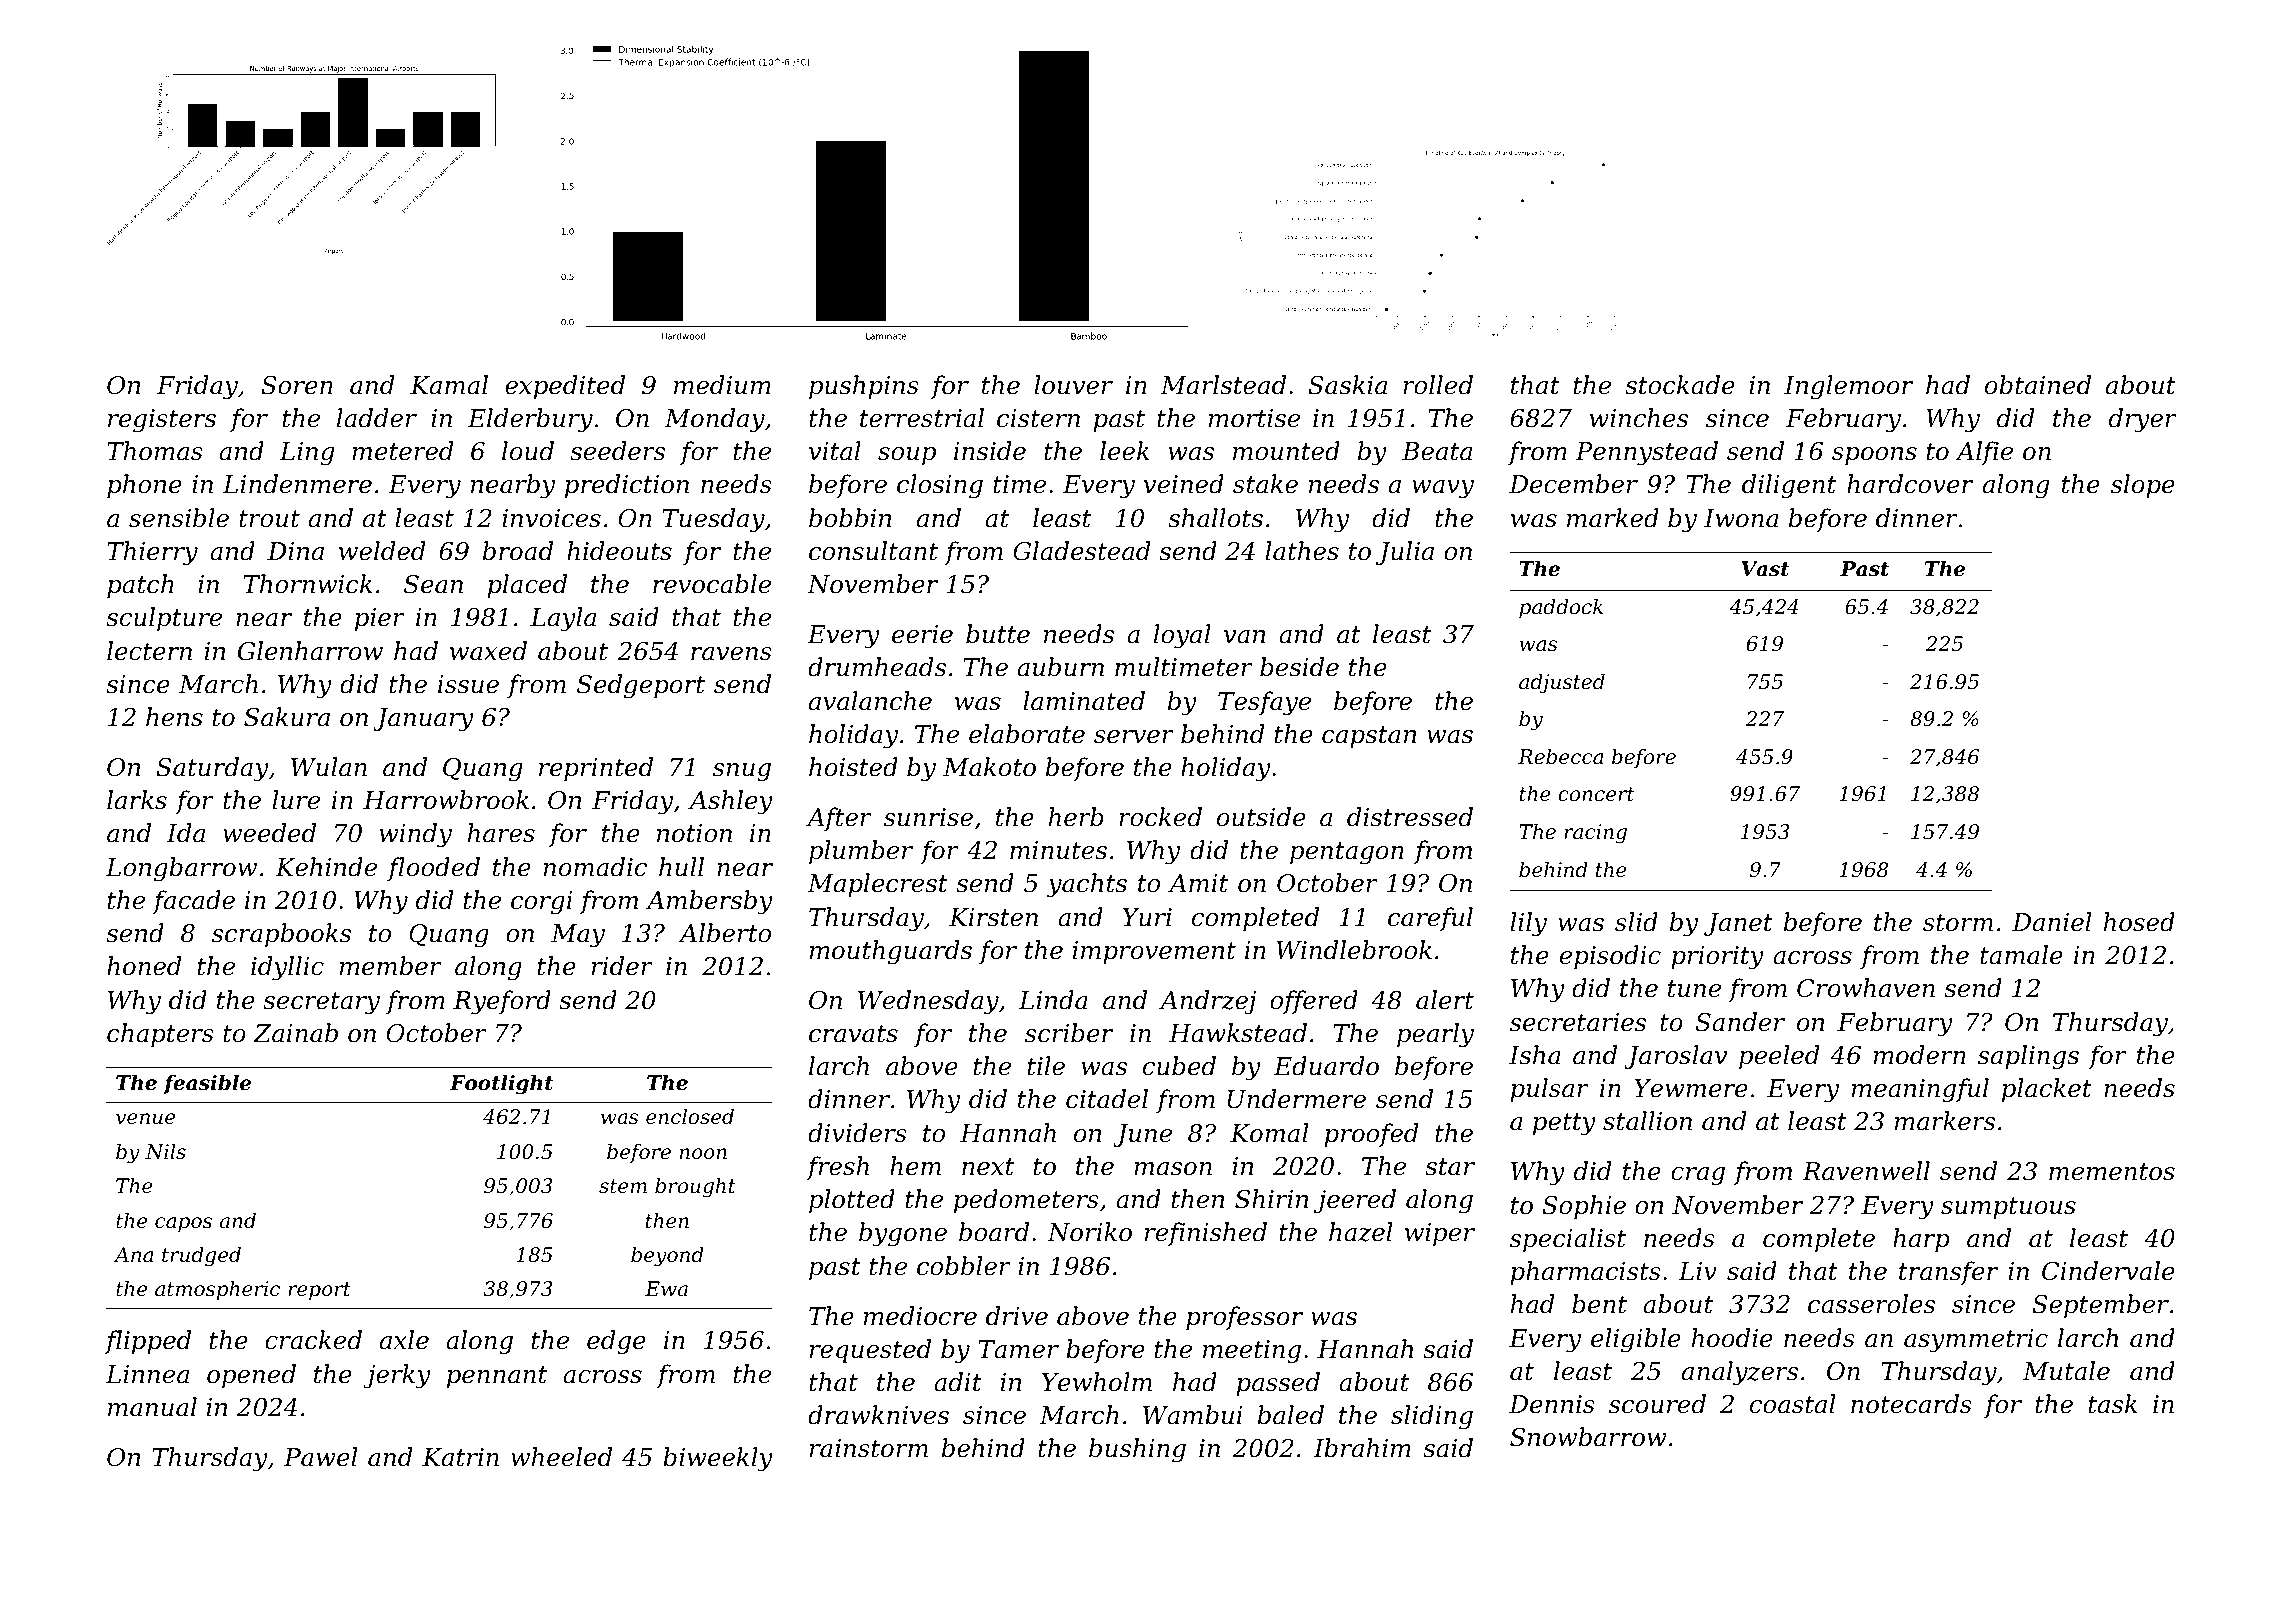 This screenshot has width=2282, height=1614. What do you see at coordinates (183, 1224) in the screenshot?
I see `capos` at bounding box center [183, 1224].
